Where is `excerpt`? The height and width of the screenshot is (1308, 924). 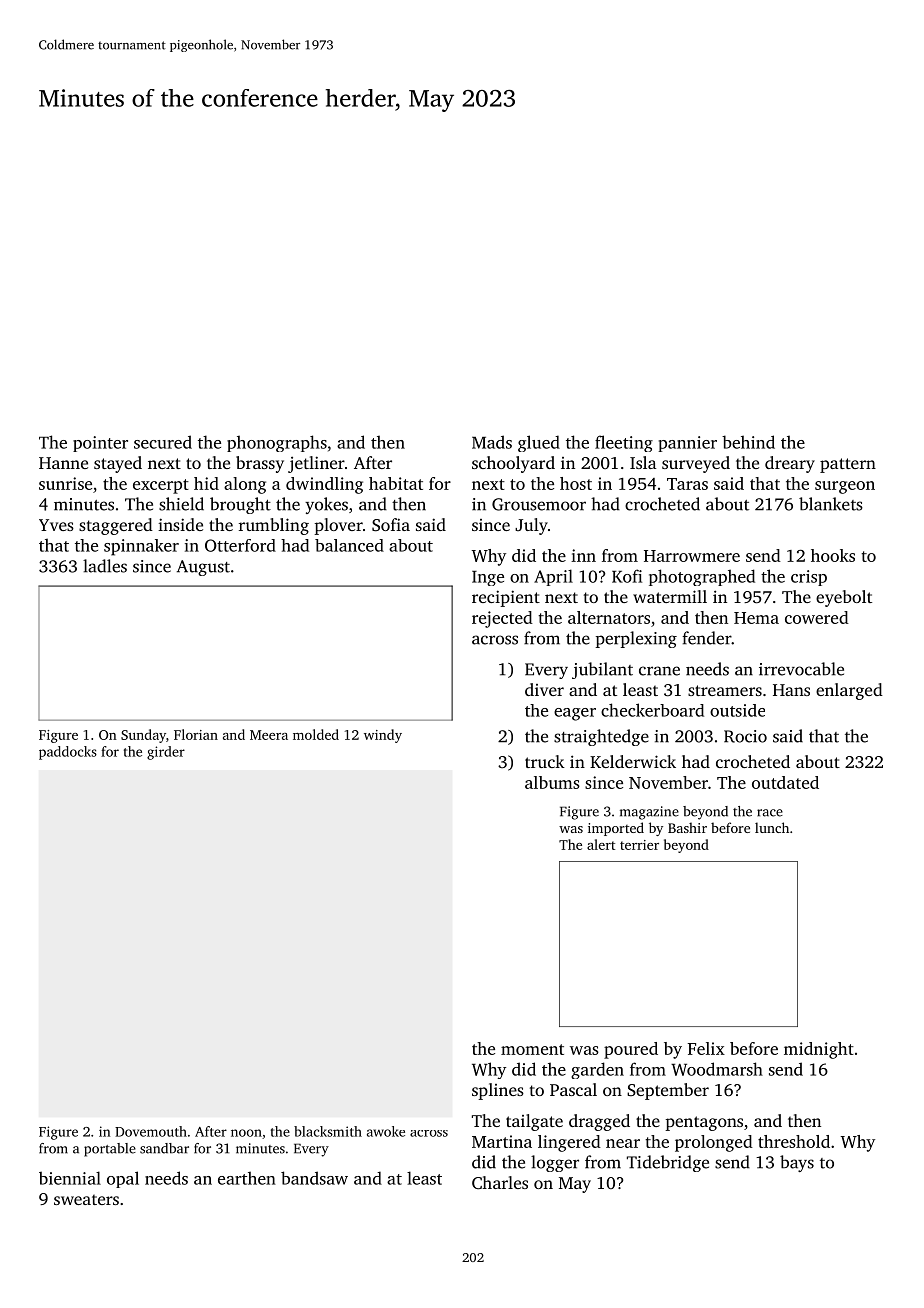 excerpt is located at coordinates (161, 486).
